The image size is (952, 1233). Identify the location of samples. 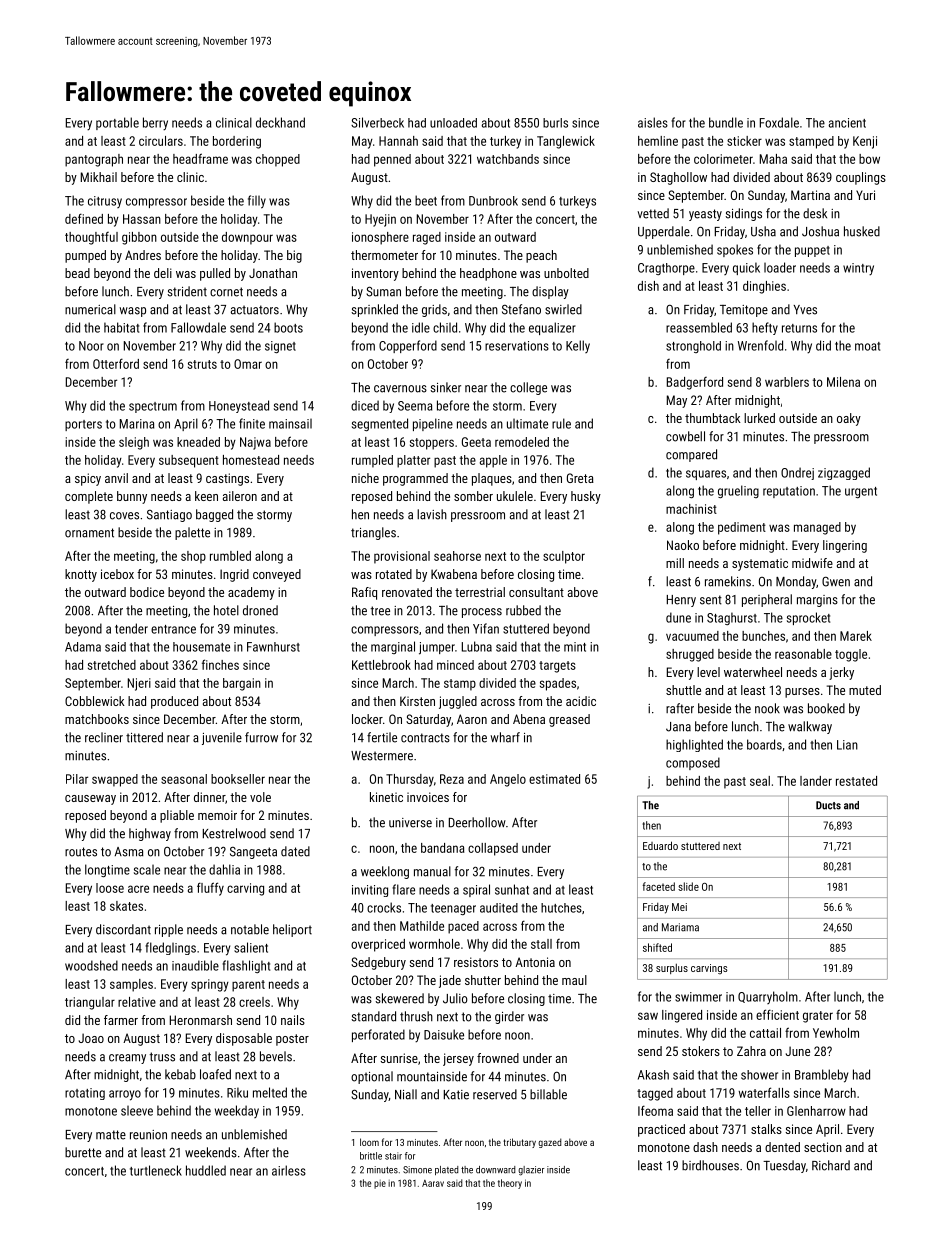
(131, 985).
